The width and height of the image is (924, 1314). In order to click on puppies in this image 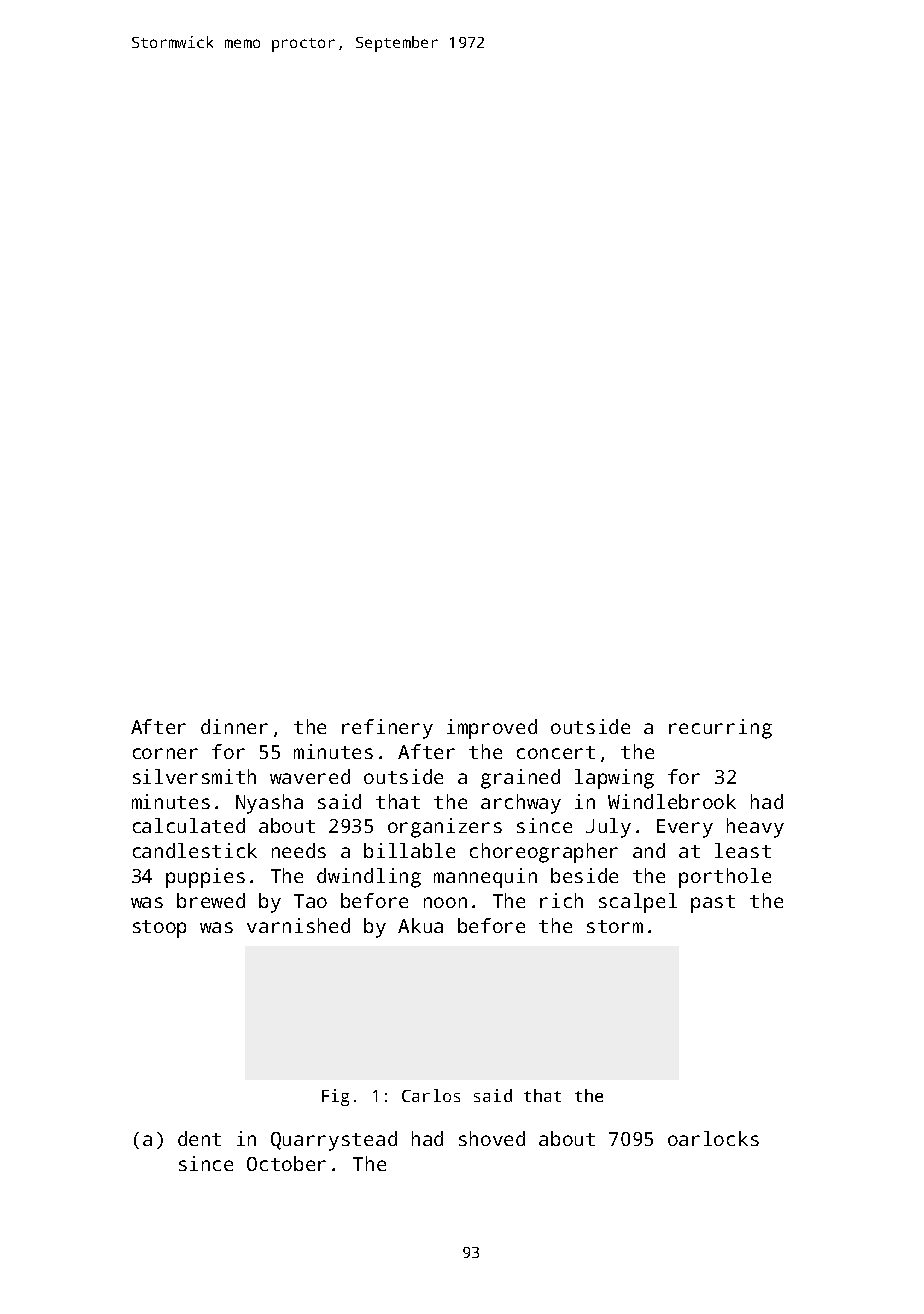, I will do `click(205, 878)`.
